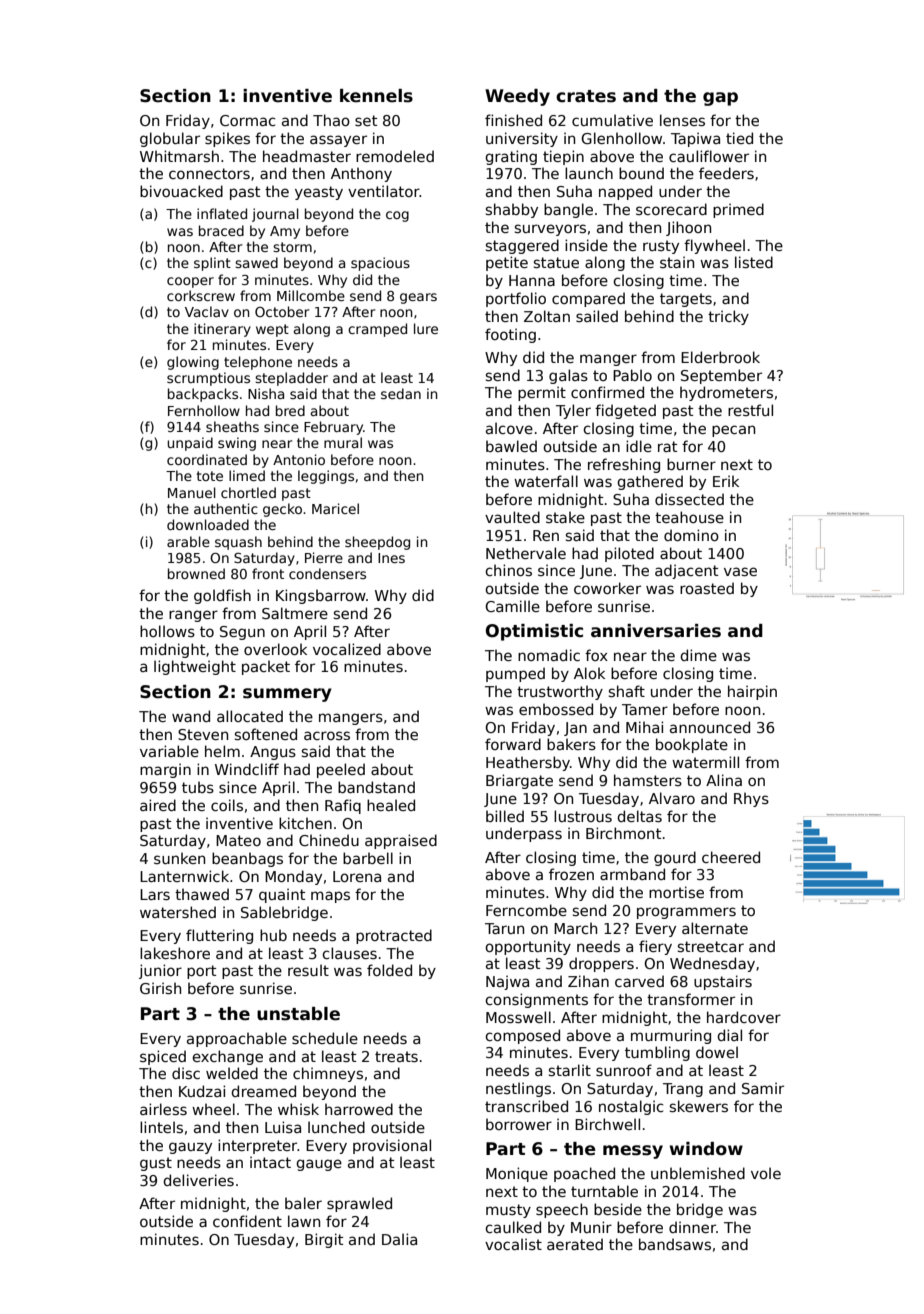 The image size is (924, 1314). I want to click on Thao, so click(331, 120).
